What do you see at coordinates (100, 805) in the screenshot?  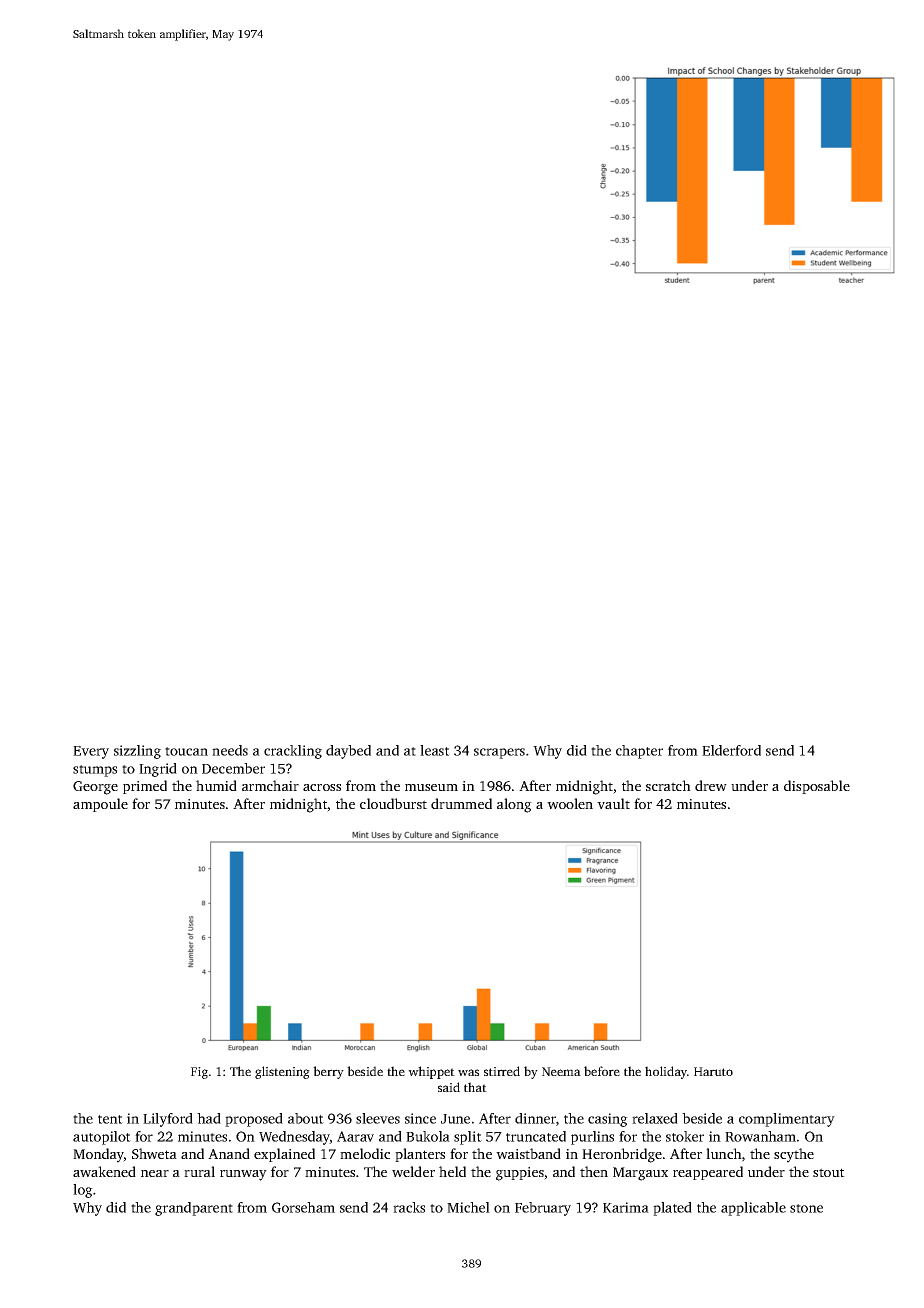 I see `ampoule` at bounding box center [100, 805].
